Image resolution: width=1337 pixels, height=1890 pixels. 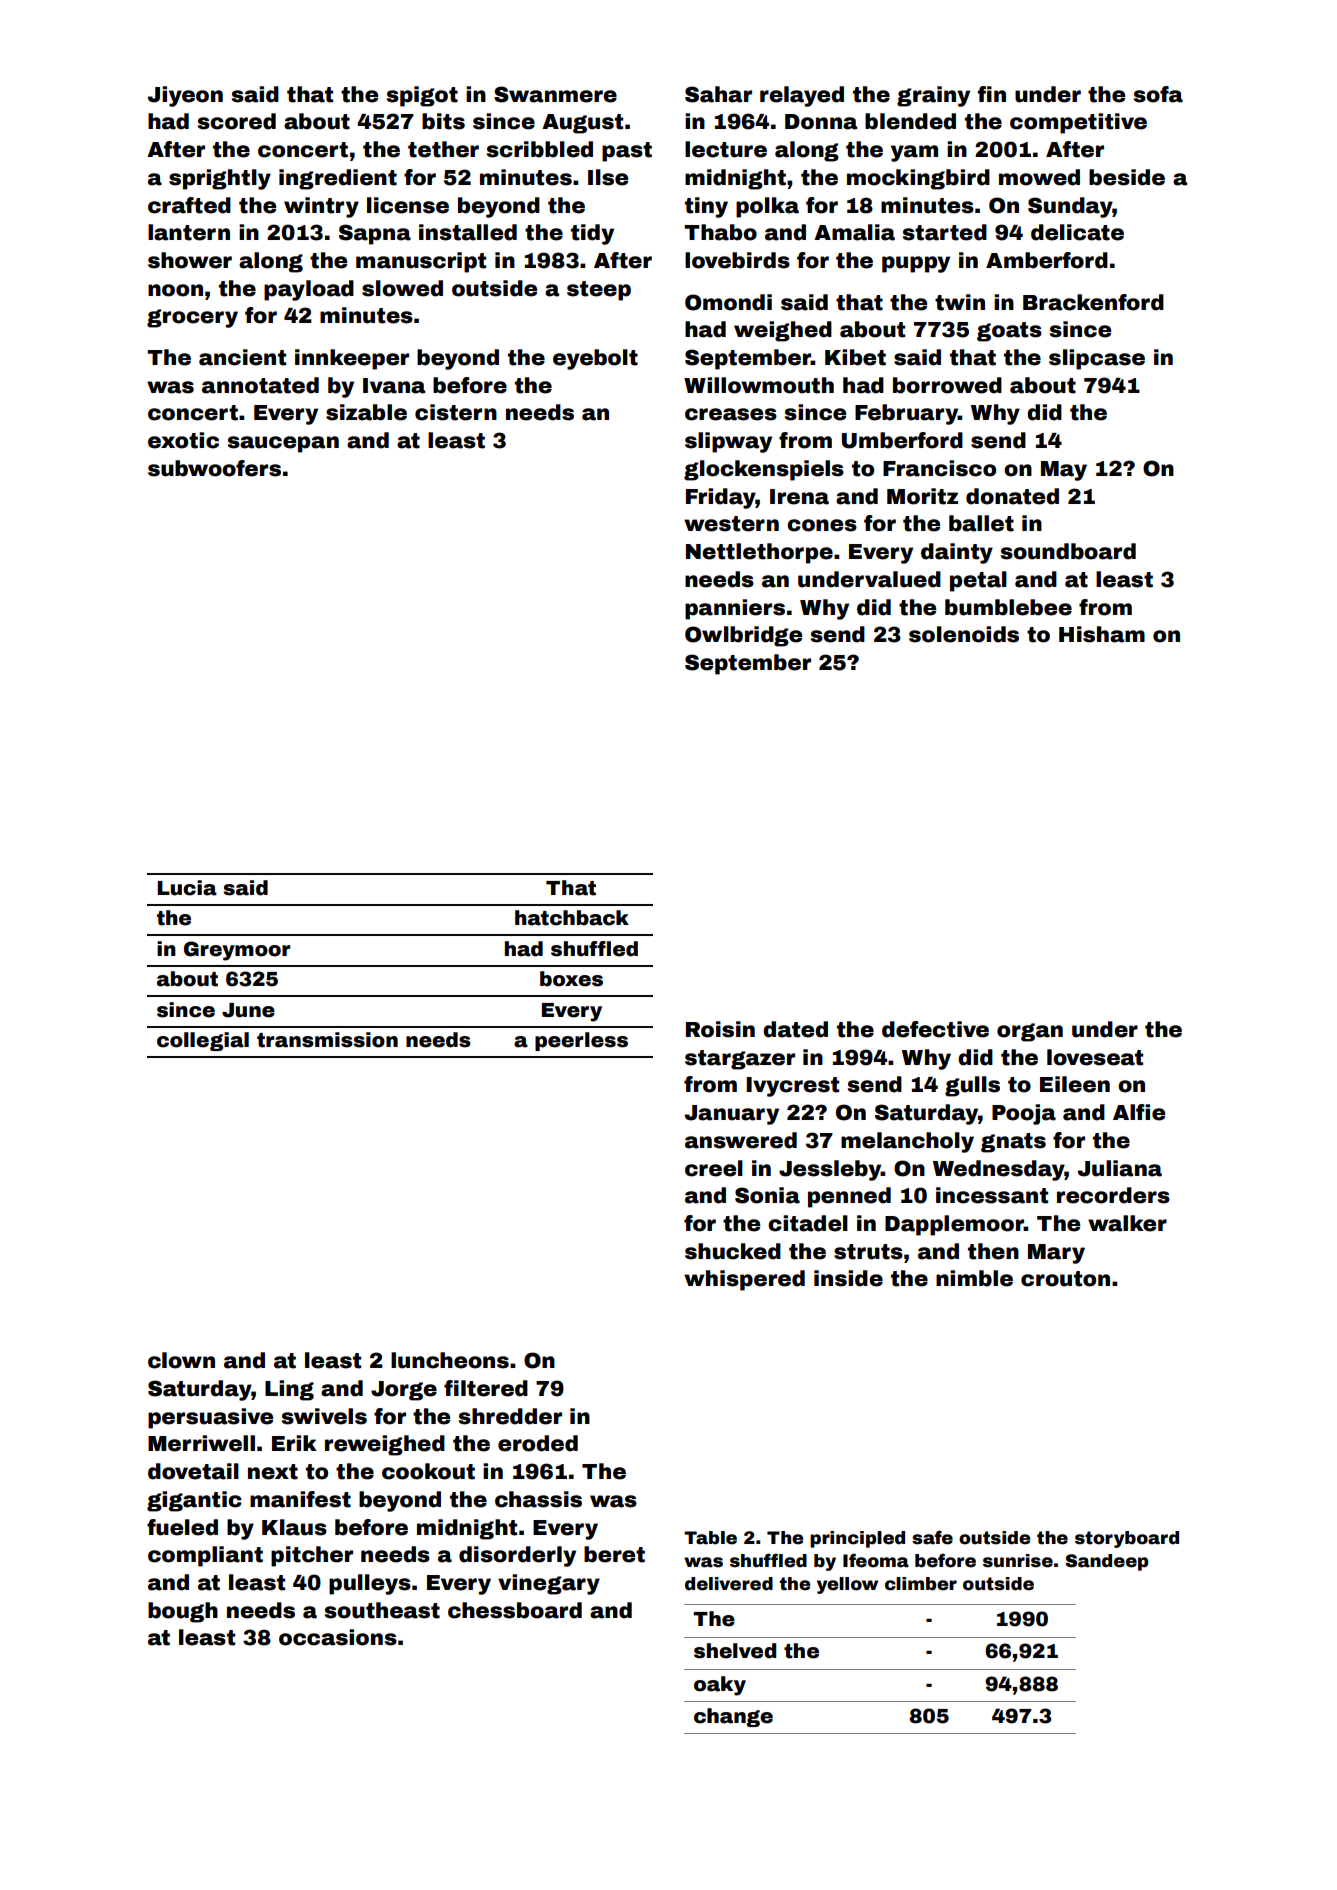 I want to click on collegial, so click(x=203, y=1041).
